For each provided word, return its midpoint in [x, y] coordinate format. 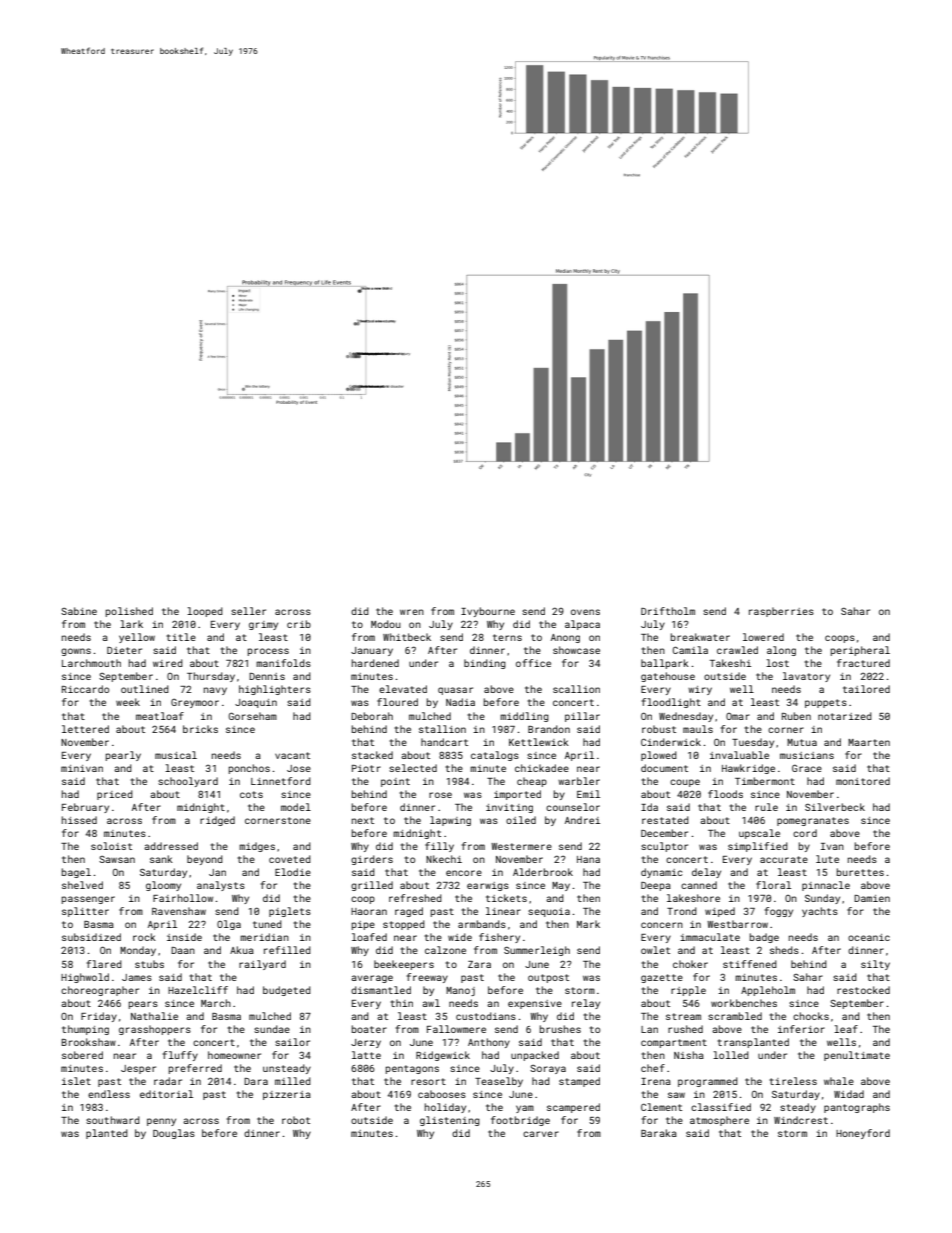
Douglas [174, 1134]
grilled [372, 886]
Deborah [372, 716]
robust [659, 729]
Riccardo [85, 689]
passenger [88, 900]
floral [773, 885]
